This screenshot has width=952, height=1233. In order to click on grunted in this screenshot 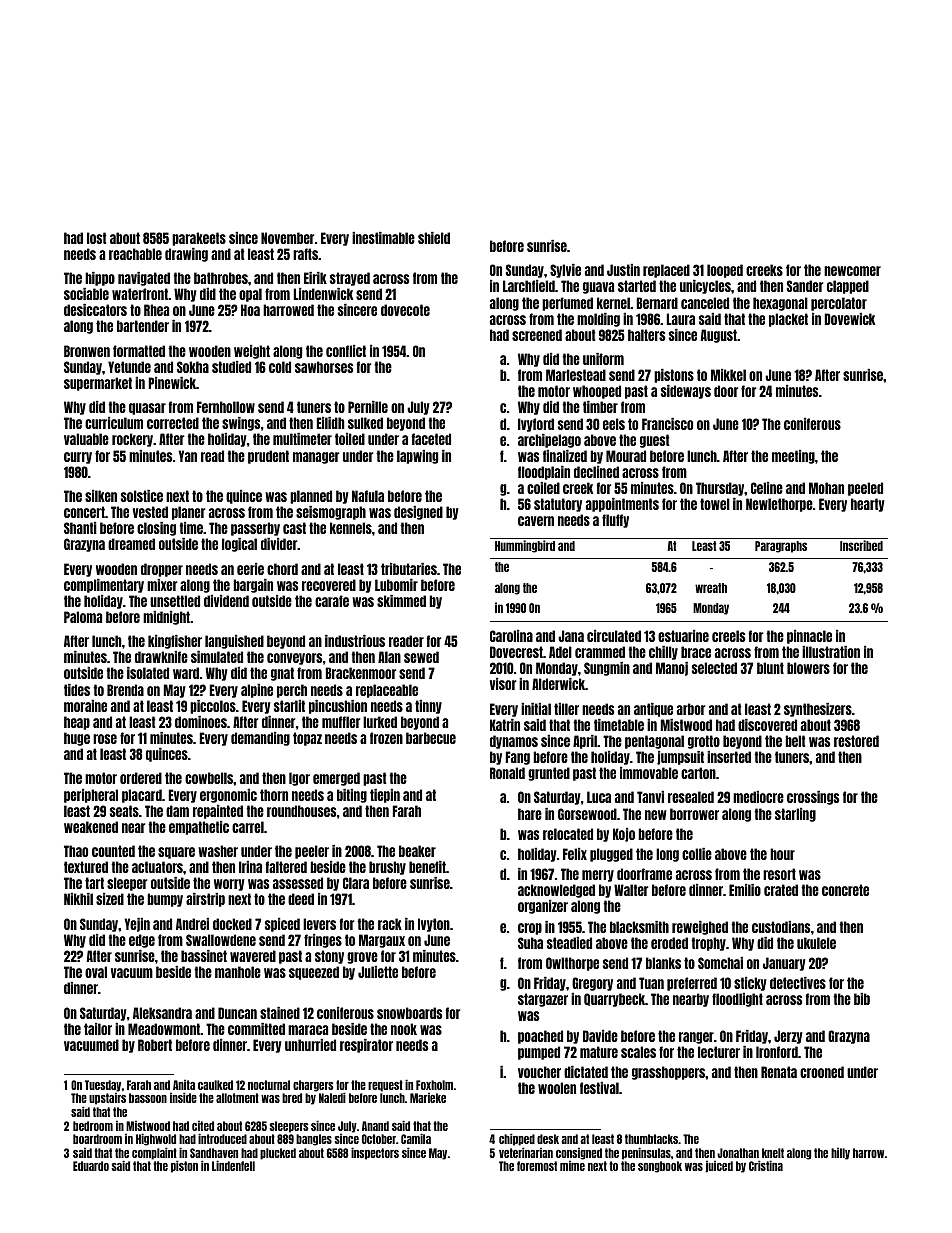, I will do `click(549, 774)`.
